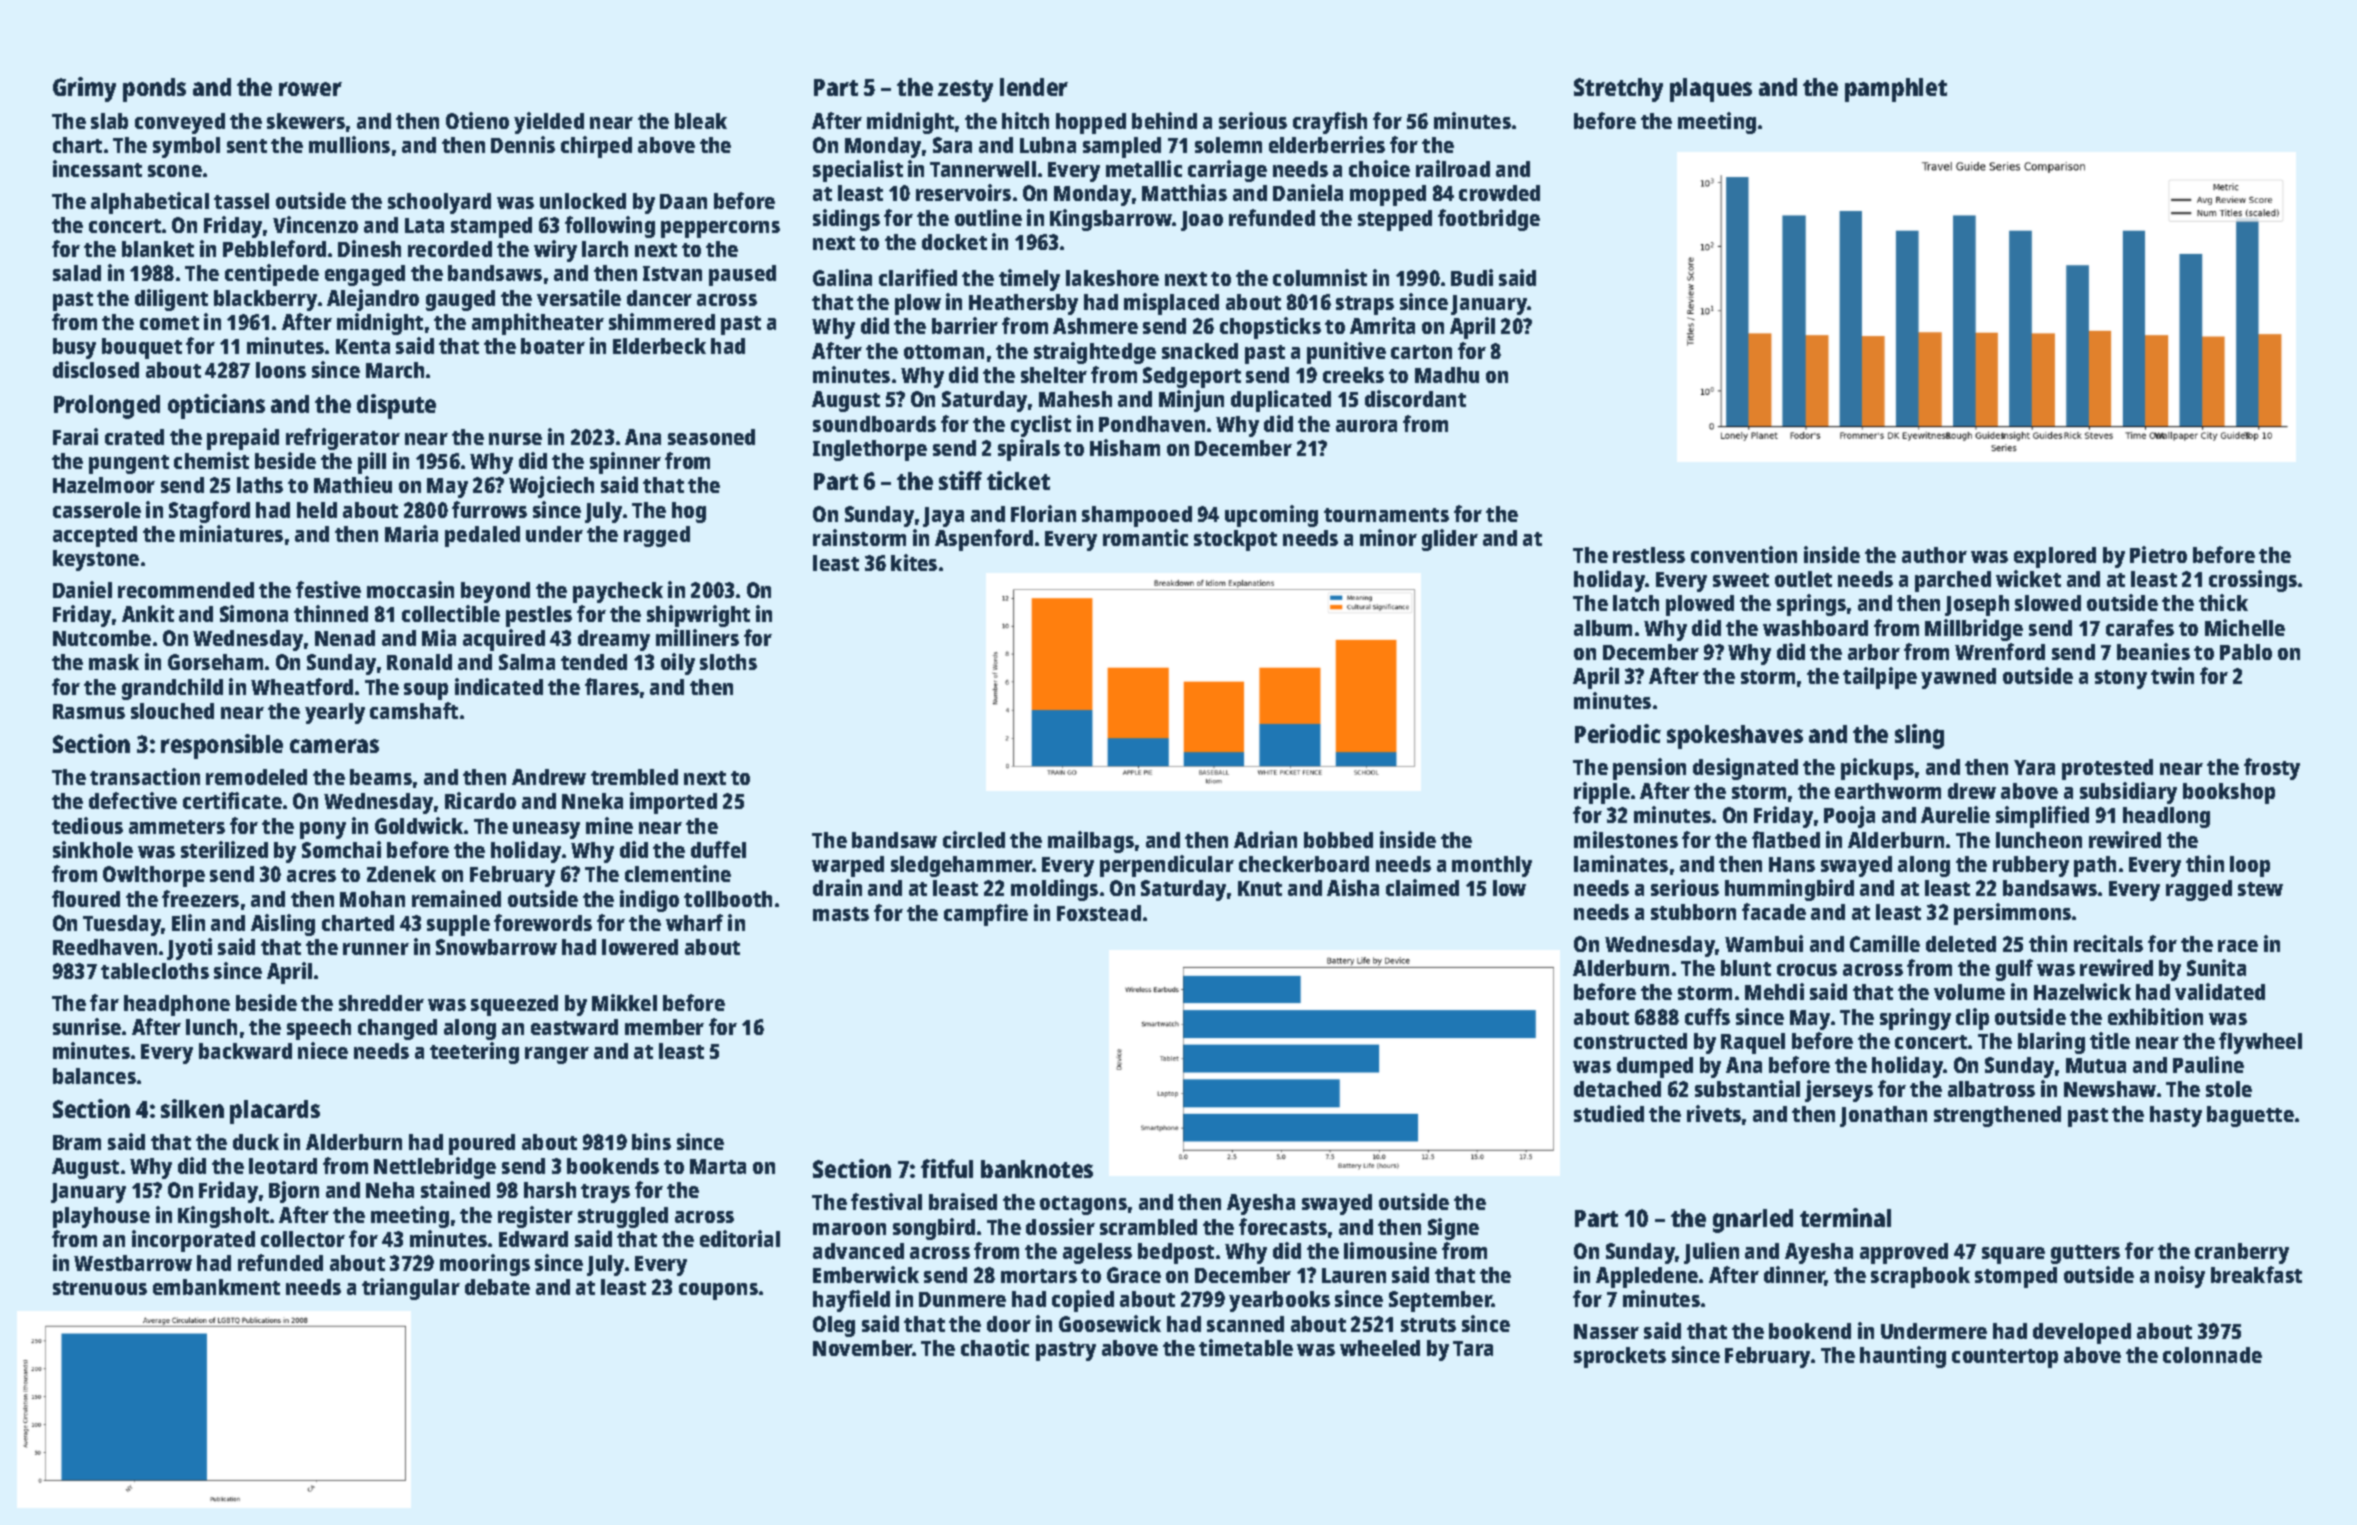 Image resolution: width=2357 pixels, height=1525 pixels. What do you see at coordinates (1603, 628) in the page?
I see `album` at bounding box center [1603, 628].
